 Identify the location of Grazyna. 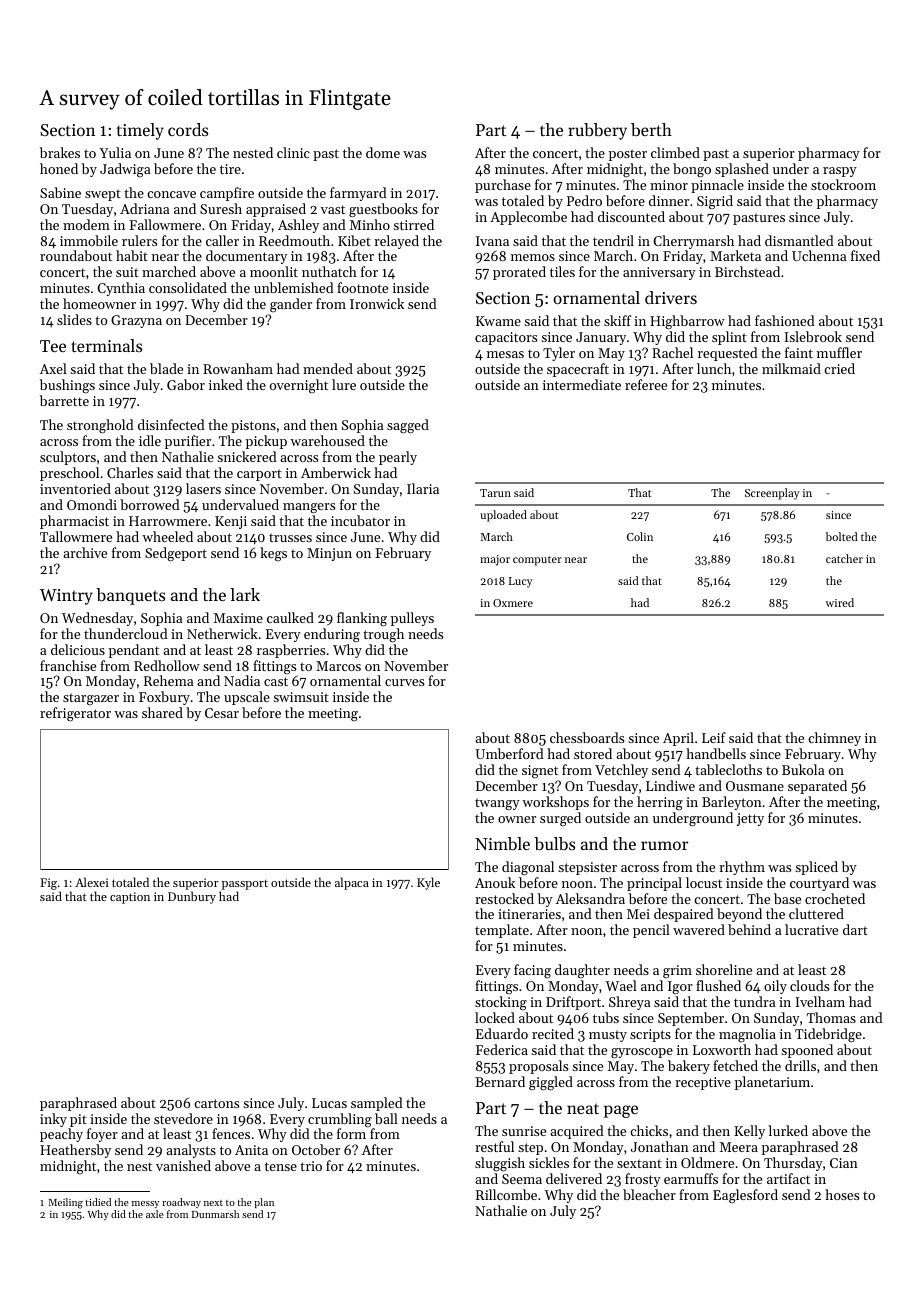
(136, 321).
